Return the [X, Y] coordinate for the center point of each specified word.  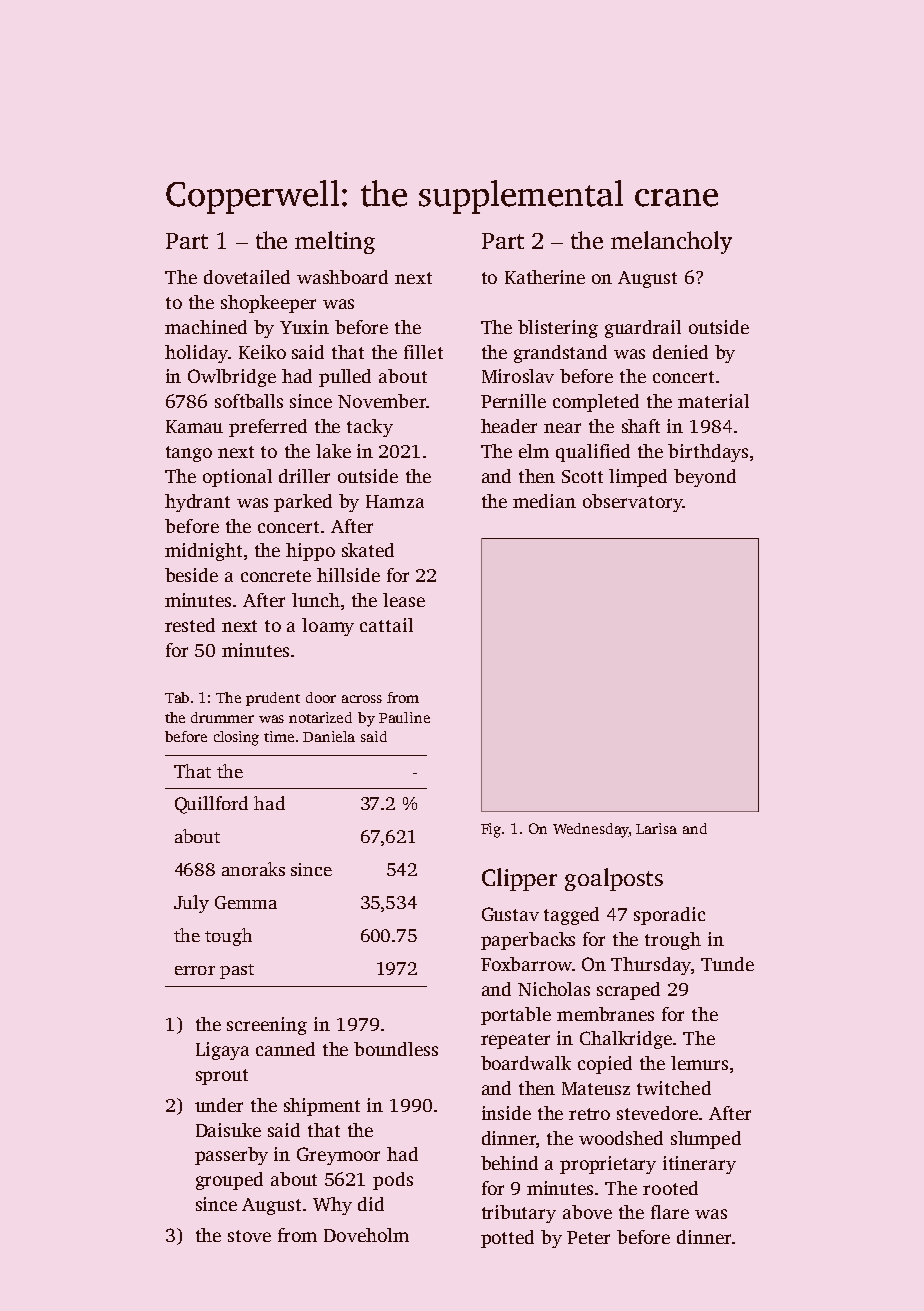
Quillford [211, 805]
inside [506, 1113]
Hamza [395, 501]
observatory [632, 503]
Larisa [656, 828]
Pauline [404, 717]
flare [670, 1212]
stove [249, 1236]
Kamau [194, 426]
